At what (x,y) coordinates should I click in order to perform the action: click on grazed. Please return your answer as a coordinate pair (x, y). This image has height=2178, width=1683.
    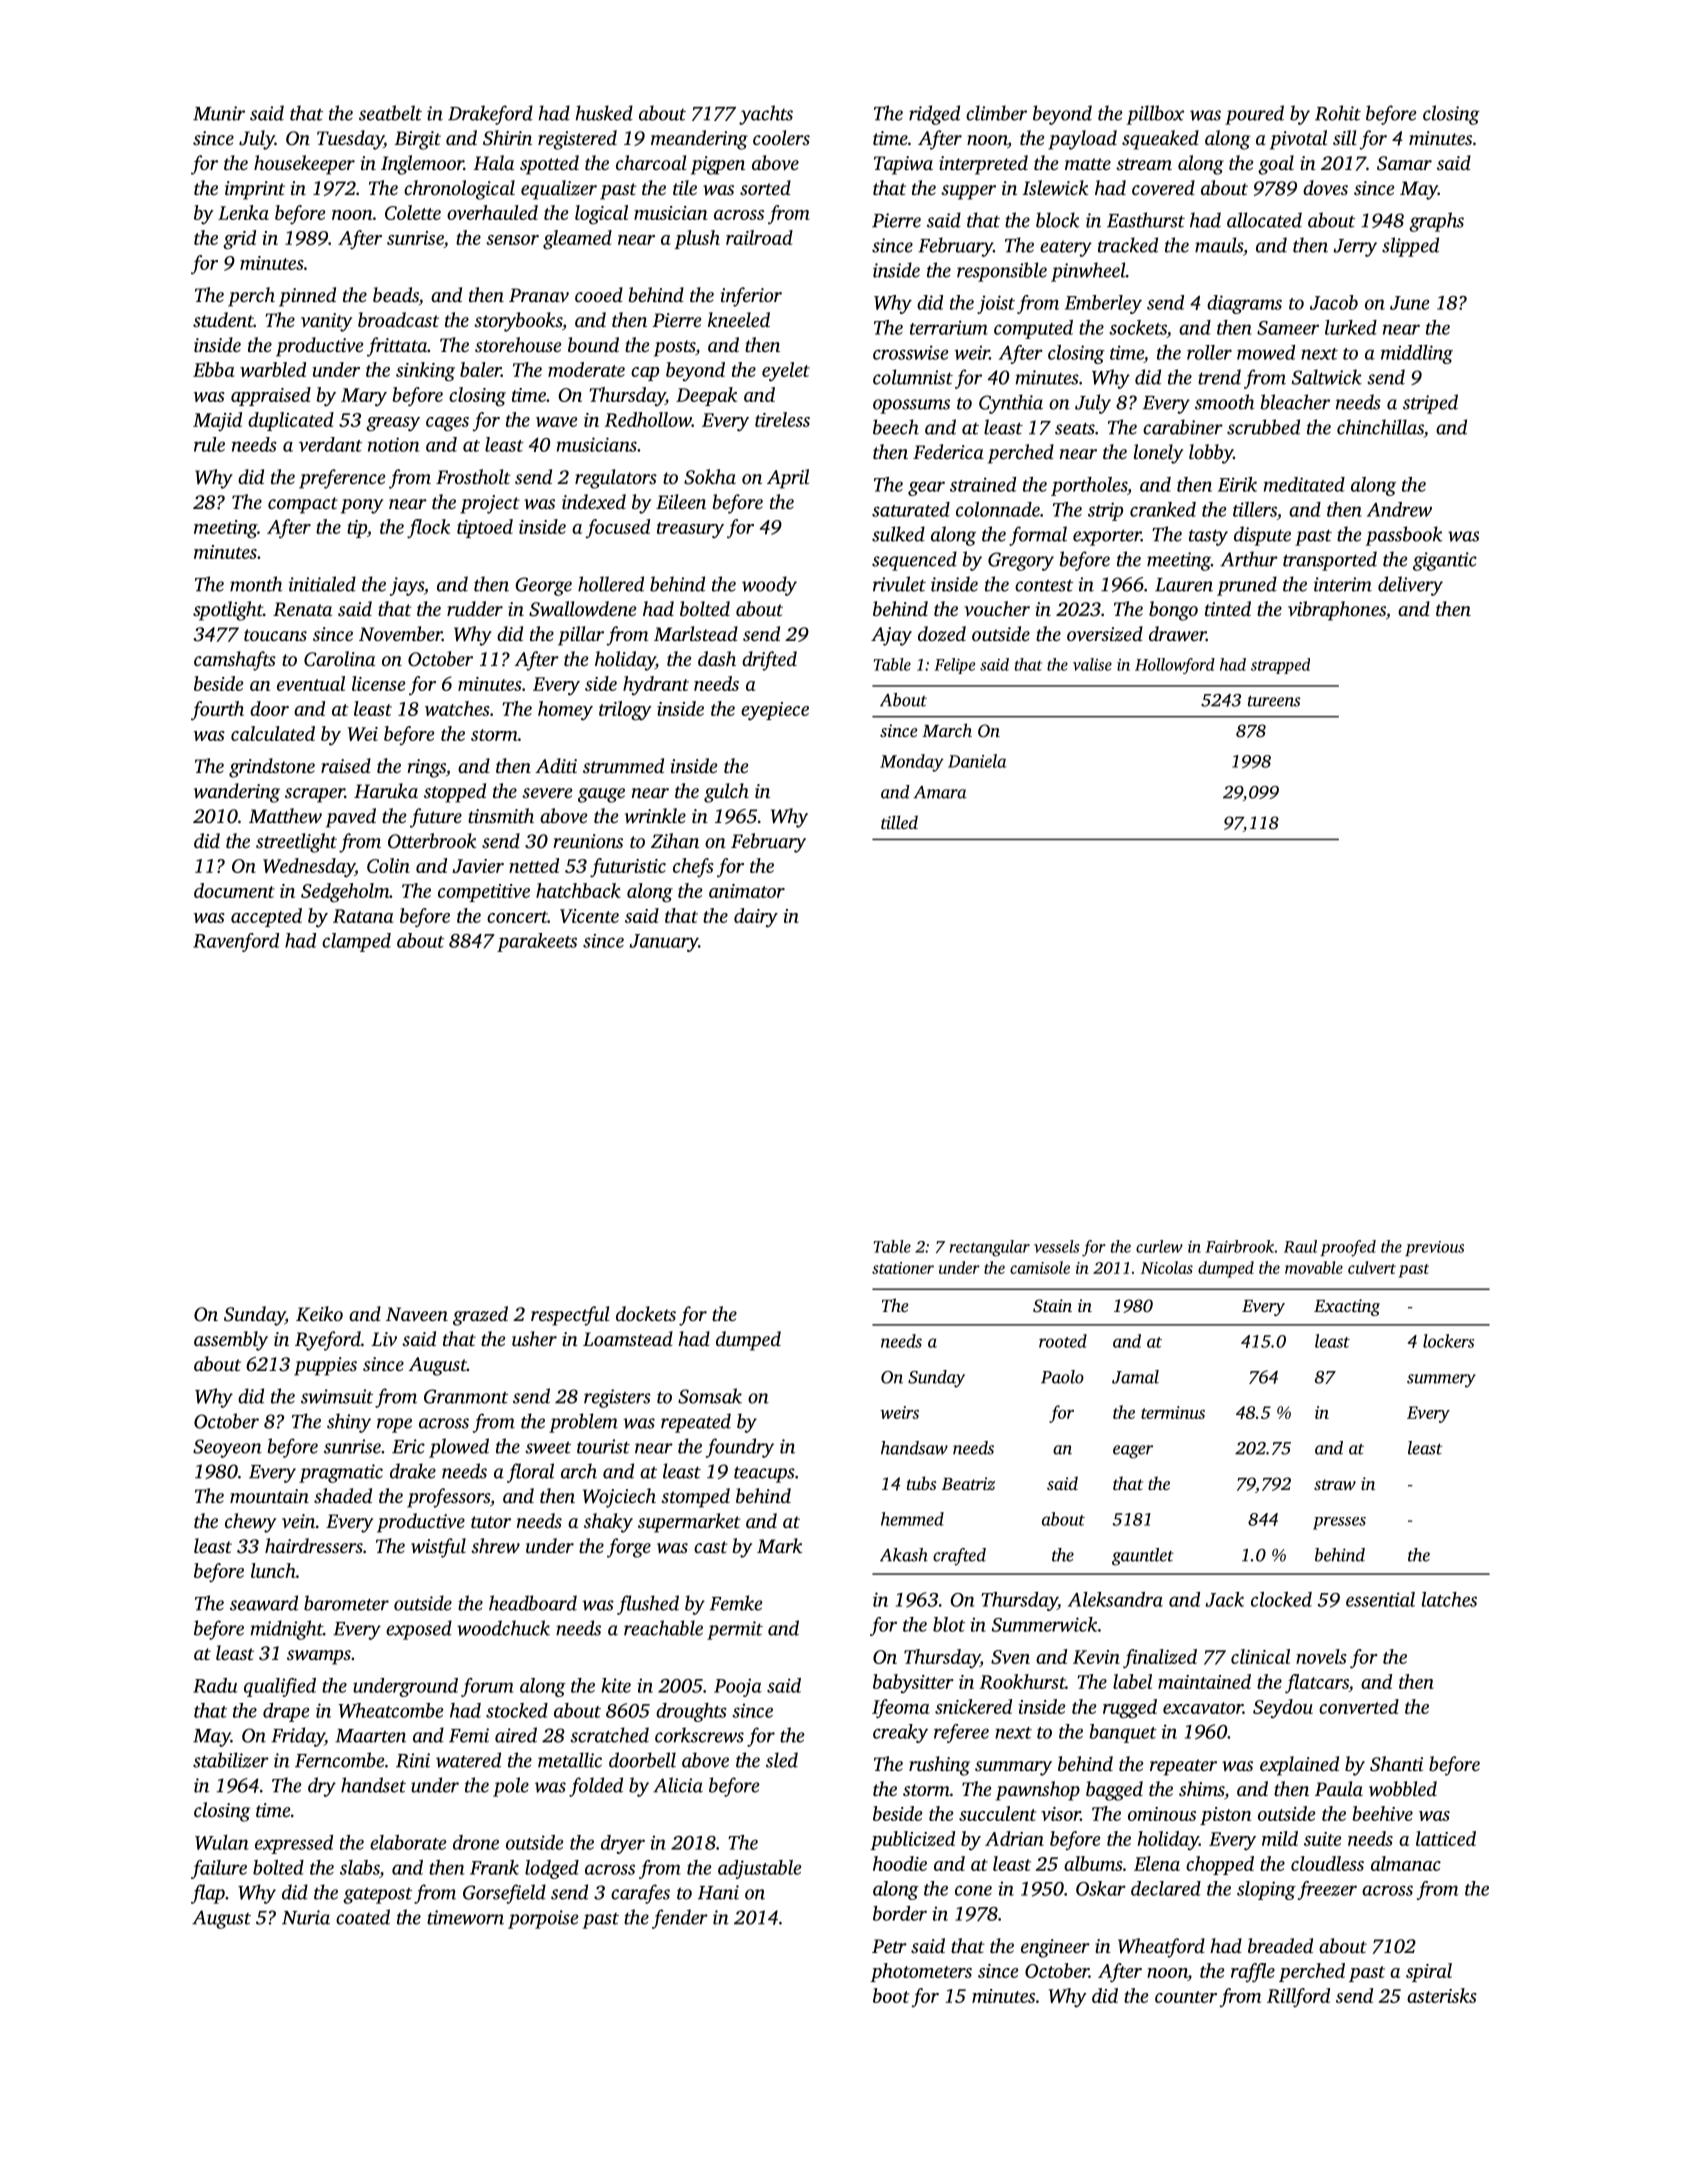
    Looking at the image, I should click on (480, 1316).
